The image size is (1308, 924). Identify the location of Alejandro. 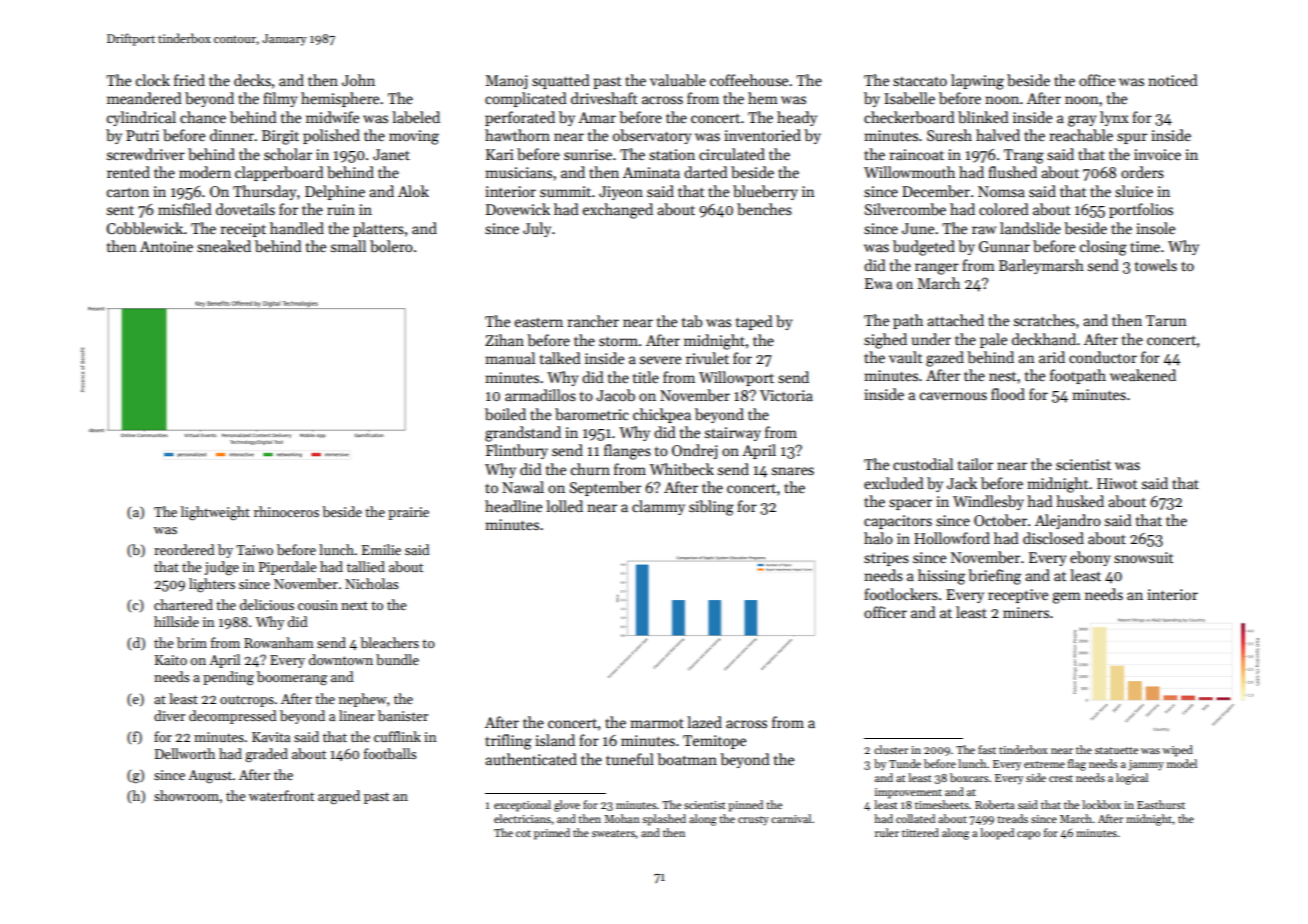
(1068, 521).
